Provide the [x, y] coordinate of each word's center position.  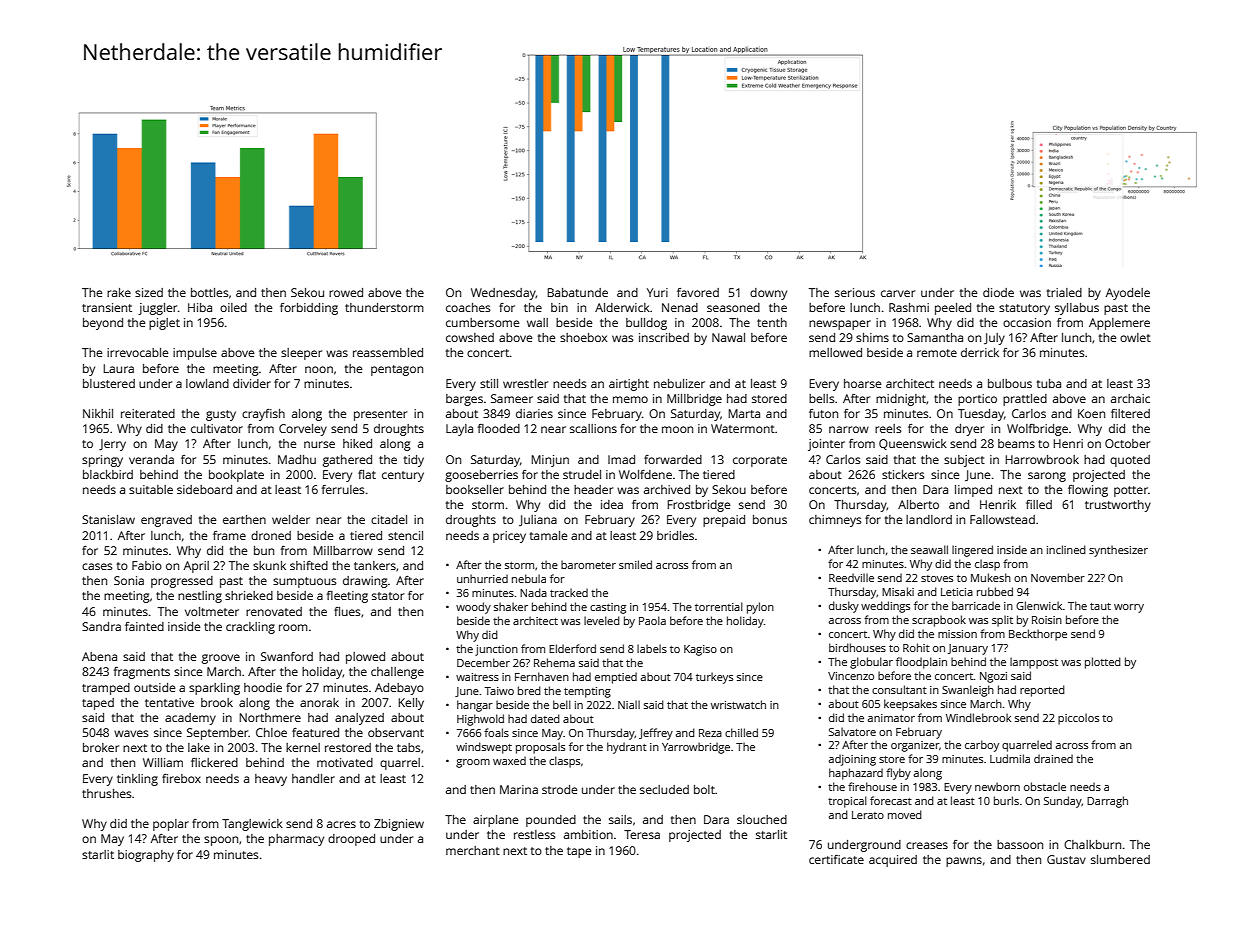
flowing [1088, 491]
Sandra [101, 626]
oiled [233, 307]
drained [1053, 758]
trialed [1064, 292]
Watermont [743, 428]
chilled [741, 732]
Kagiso [700, 650]
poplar [171, 825]
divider [252, 383]
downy [768, 294]
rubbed [995, 591]
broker [101, 747]
